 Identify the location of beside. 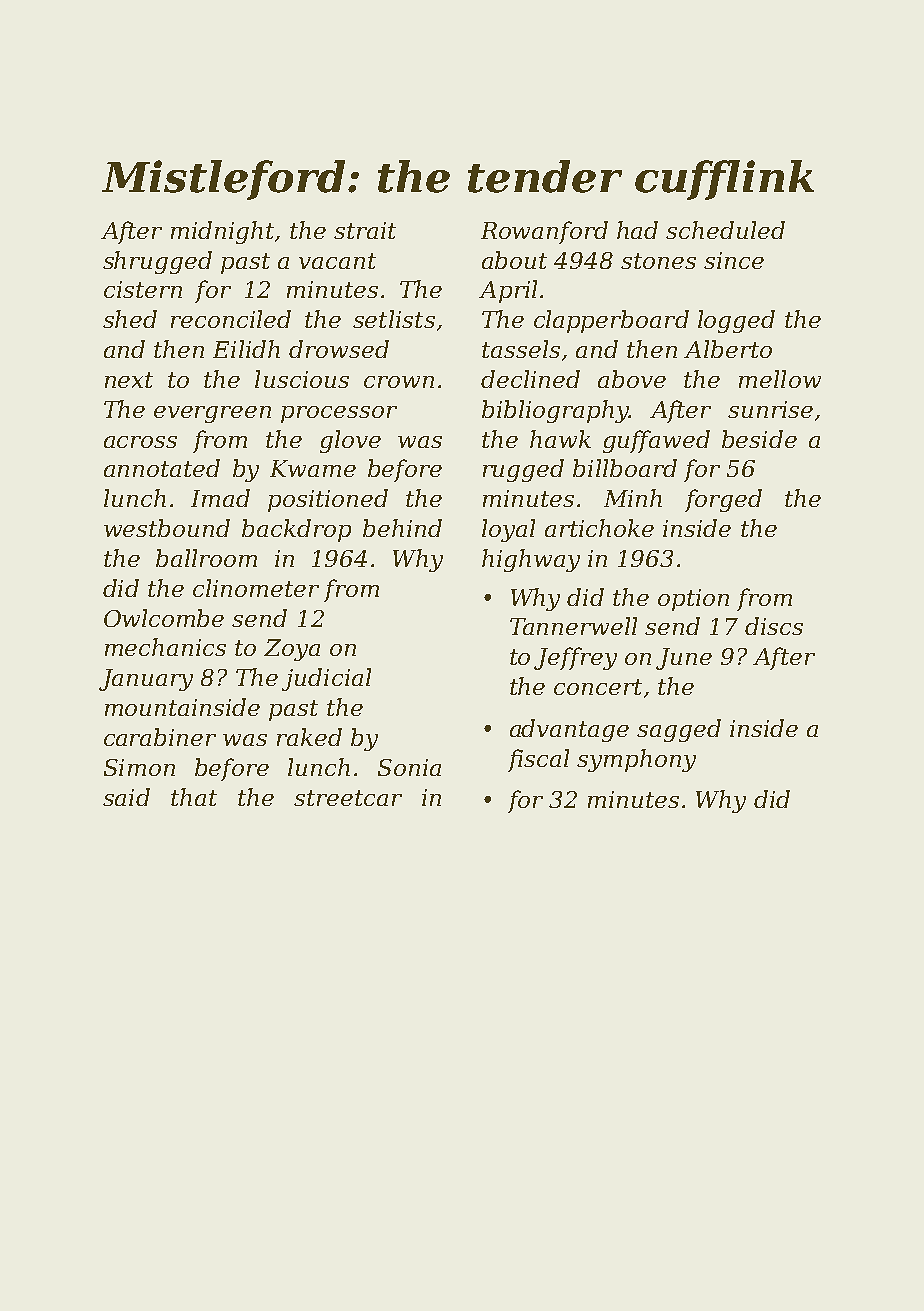
(759, 439).
